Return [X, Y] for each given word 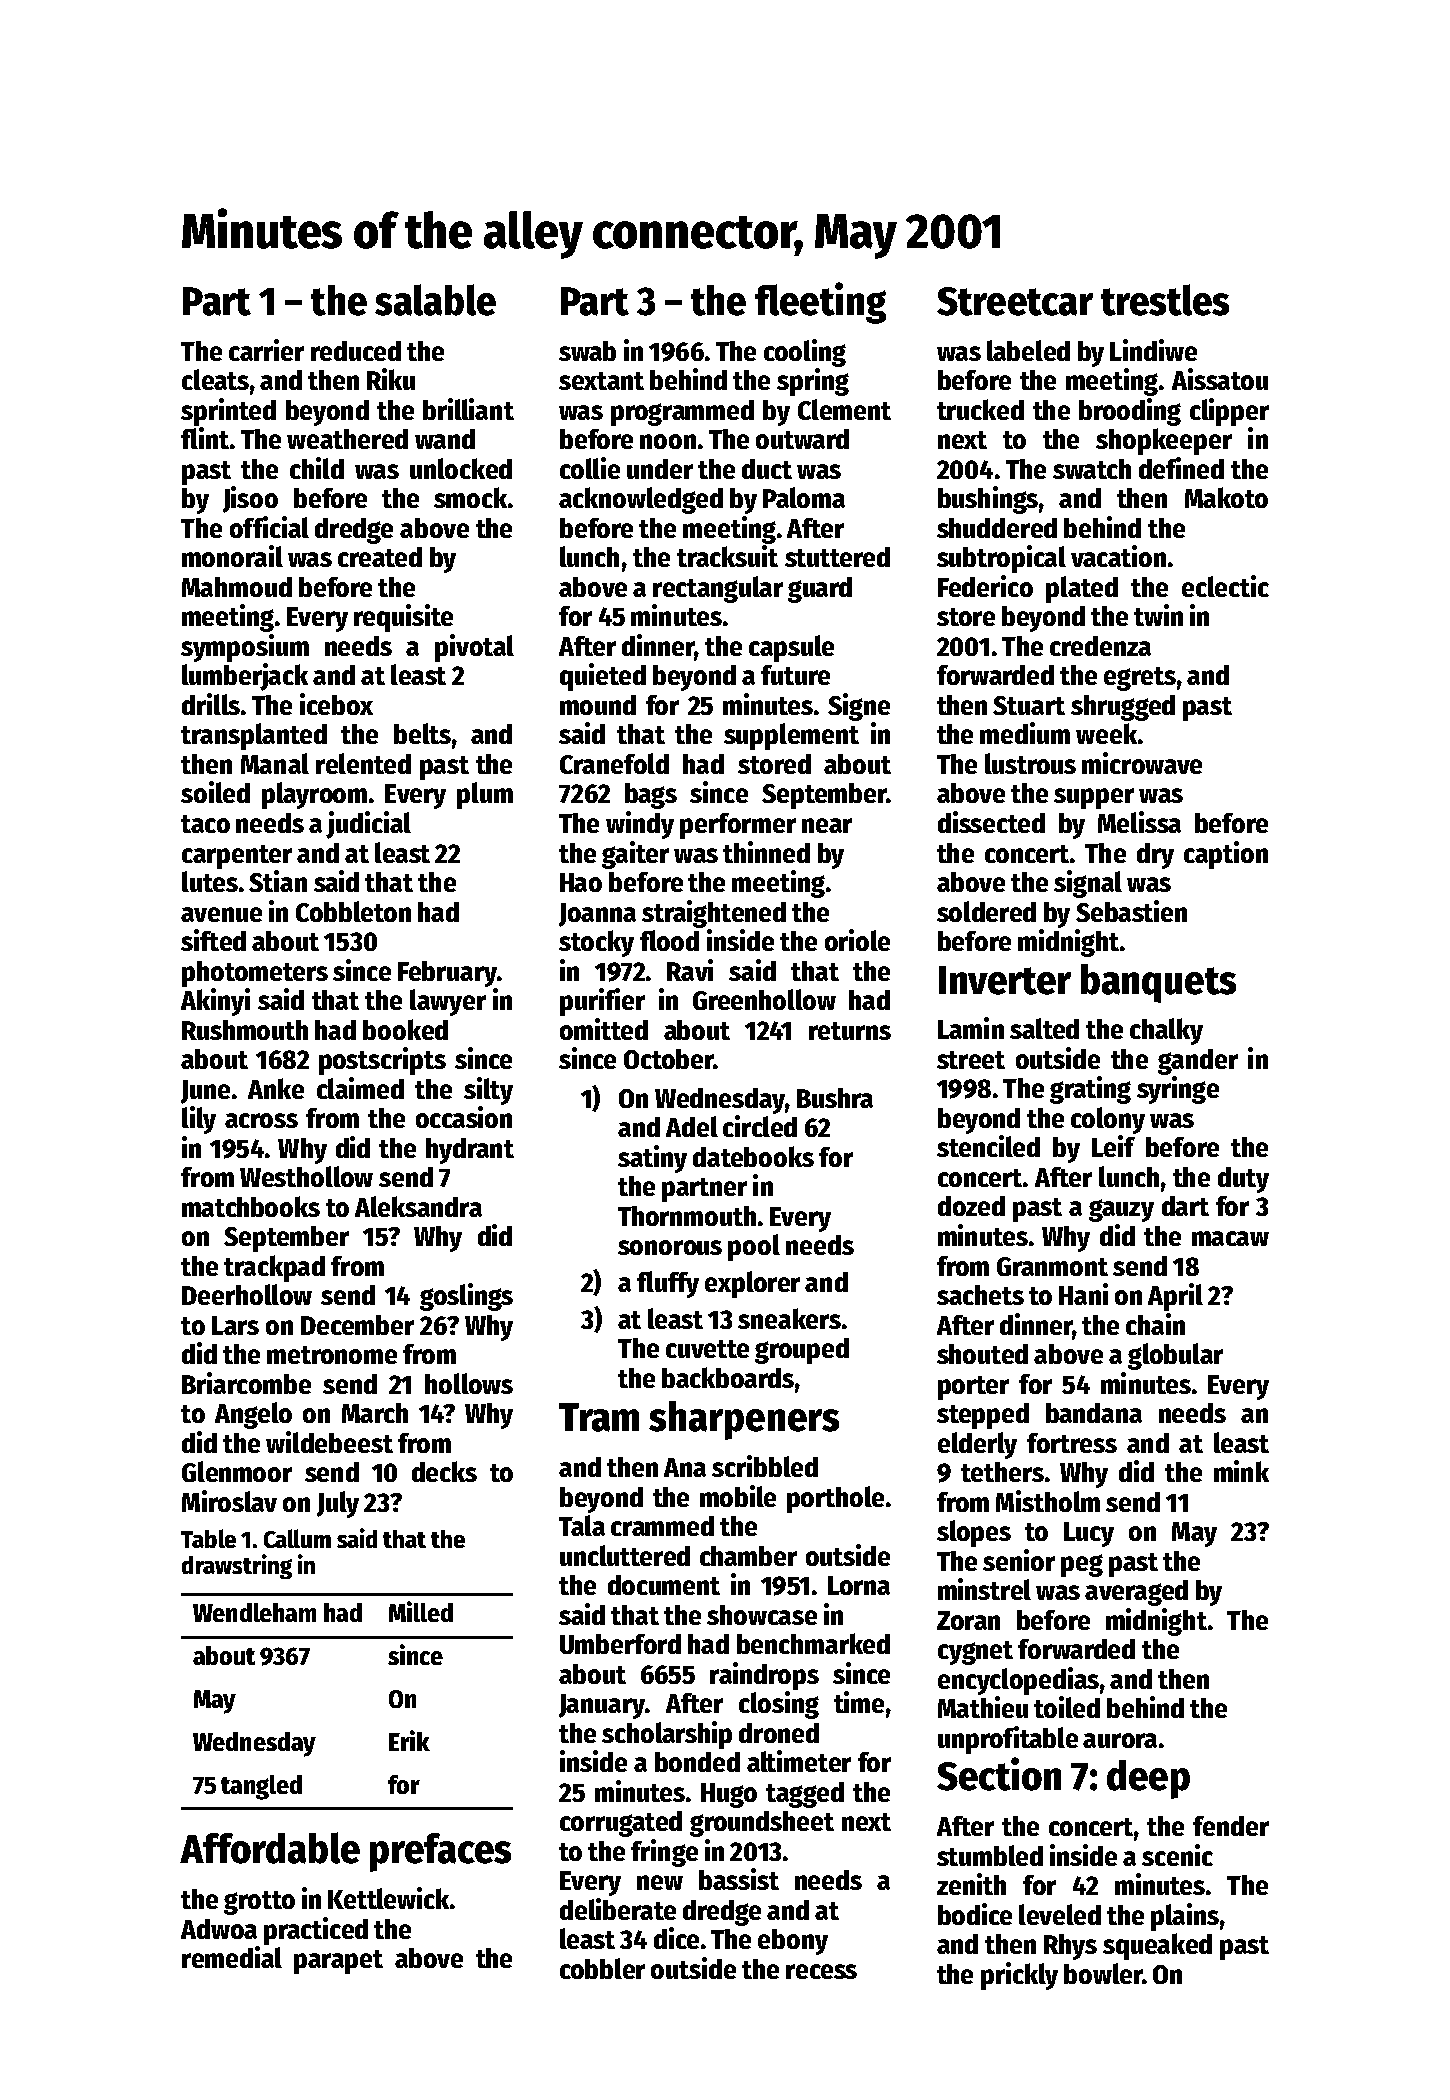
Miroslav [229, 1501]
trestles [1165, 300]
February [447, 974]
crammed [662, 1526]
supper [1094, 798]
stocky [596, 943]
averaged [1136, 1593]
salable [435, 300]
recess [821, 1971]
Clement [844, 409]
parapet [338, 1962]
